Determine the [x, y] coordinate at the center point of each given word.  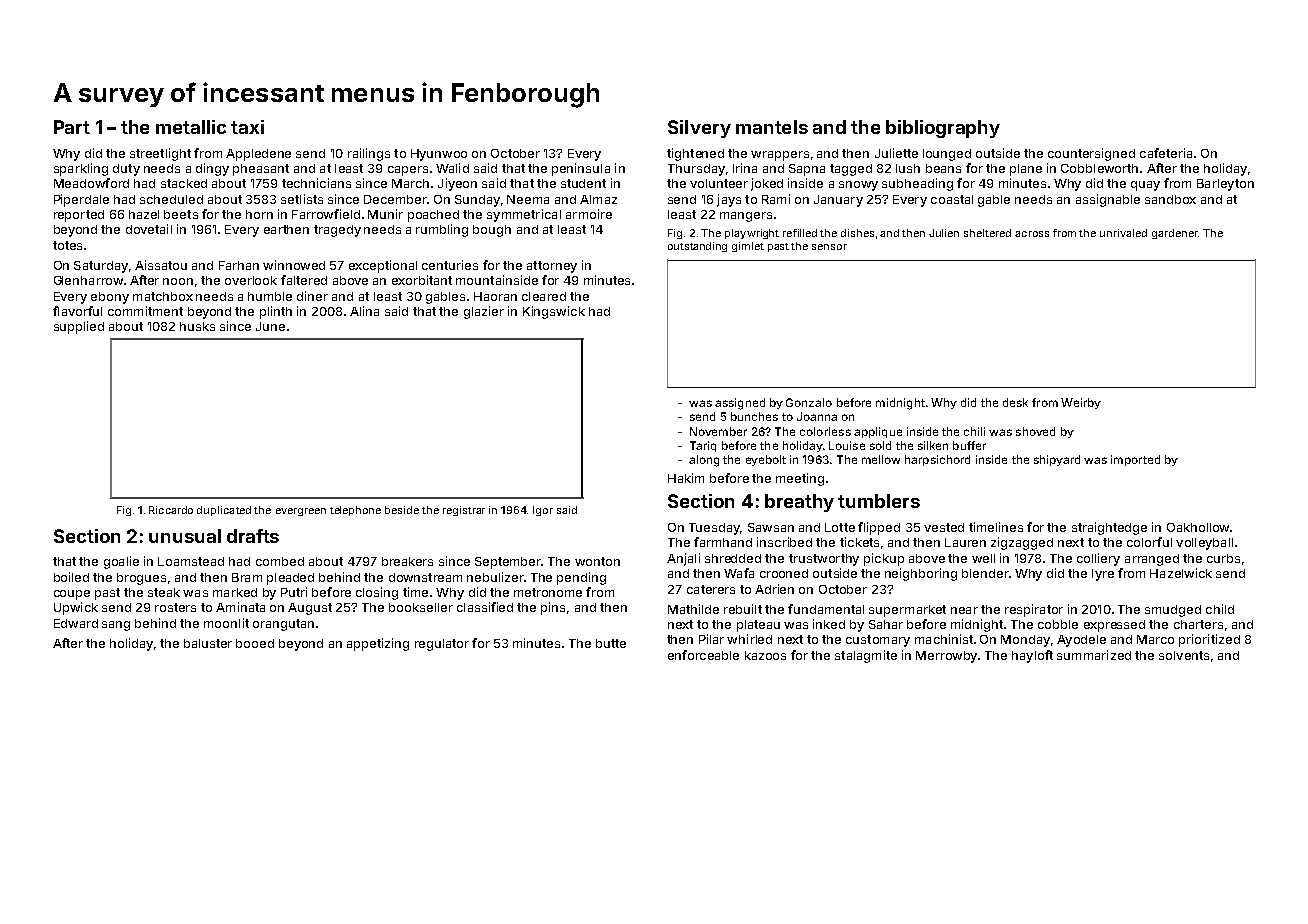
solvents [1184, 655]
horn [259, 214]
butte [611, 643]
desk [1015, 402]
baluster [208, 643]
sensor [829, 247]
